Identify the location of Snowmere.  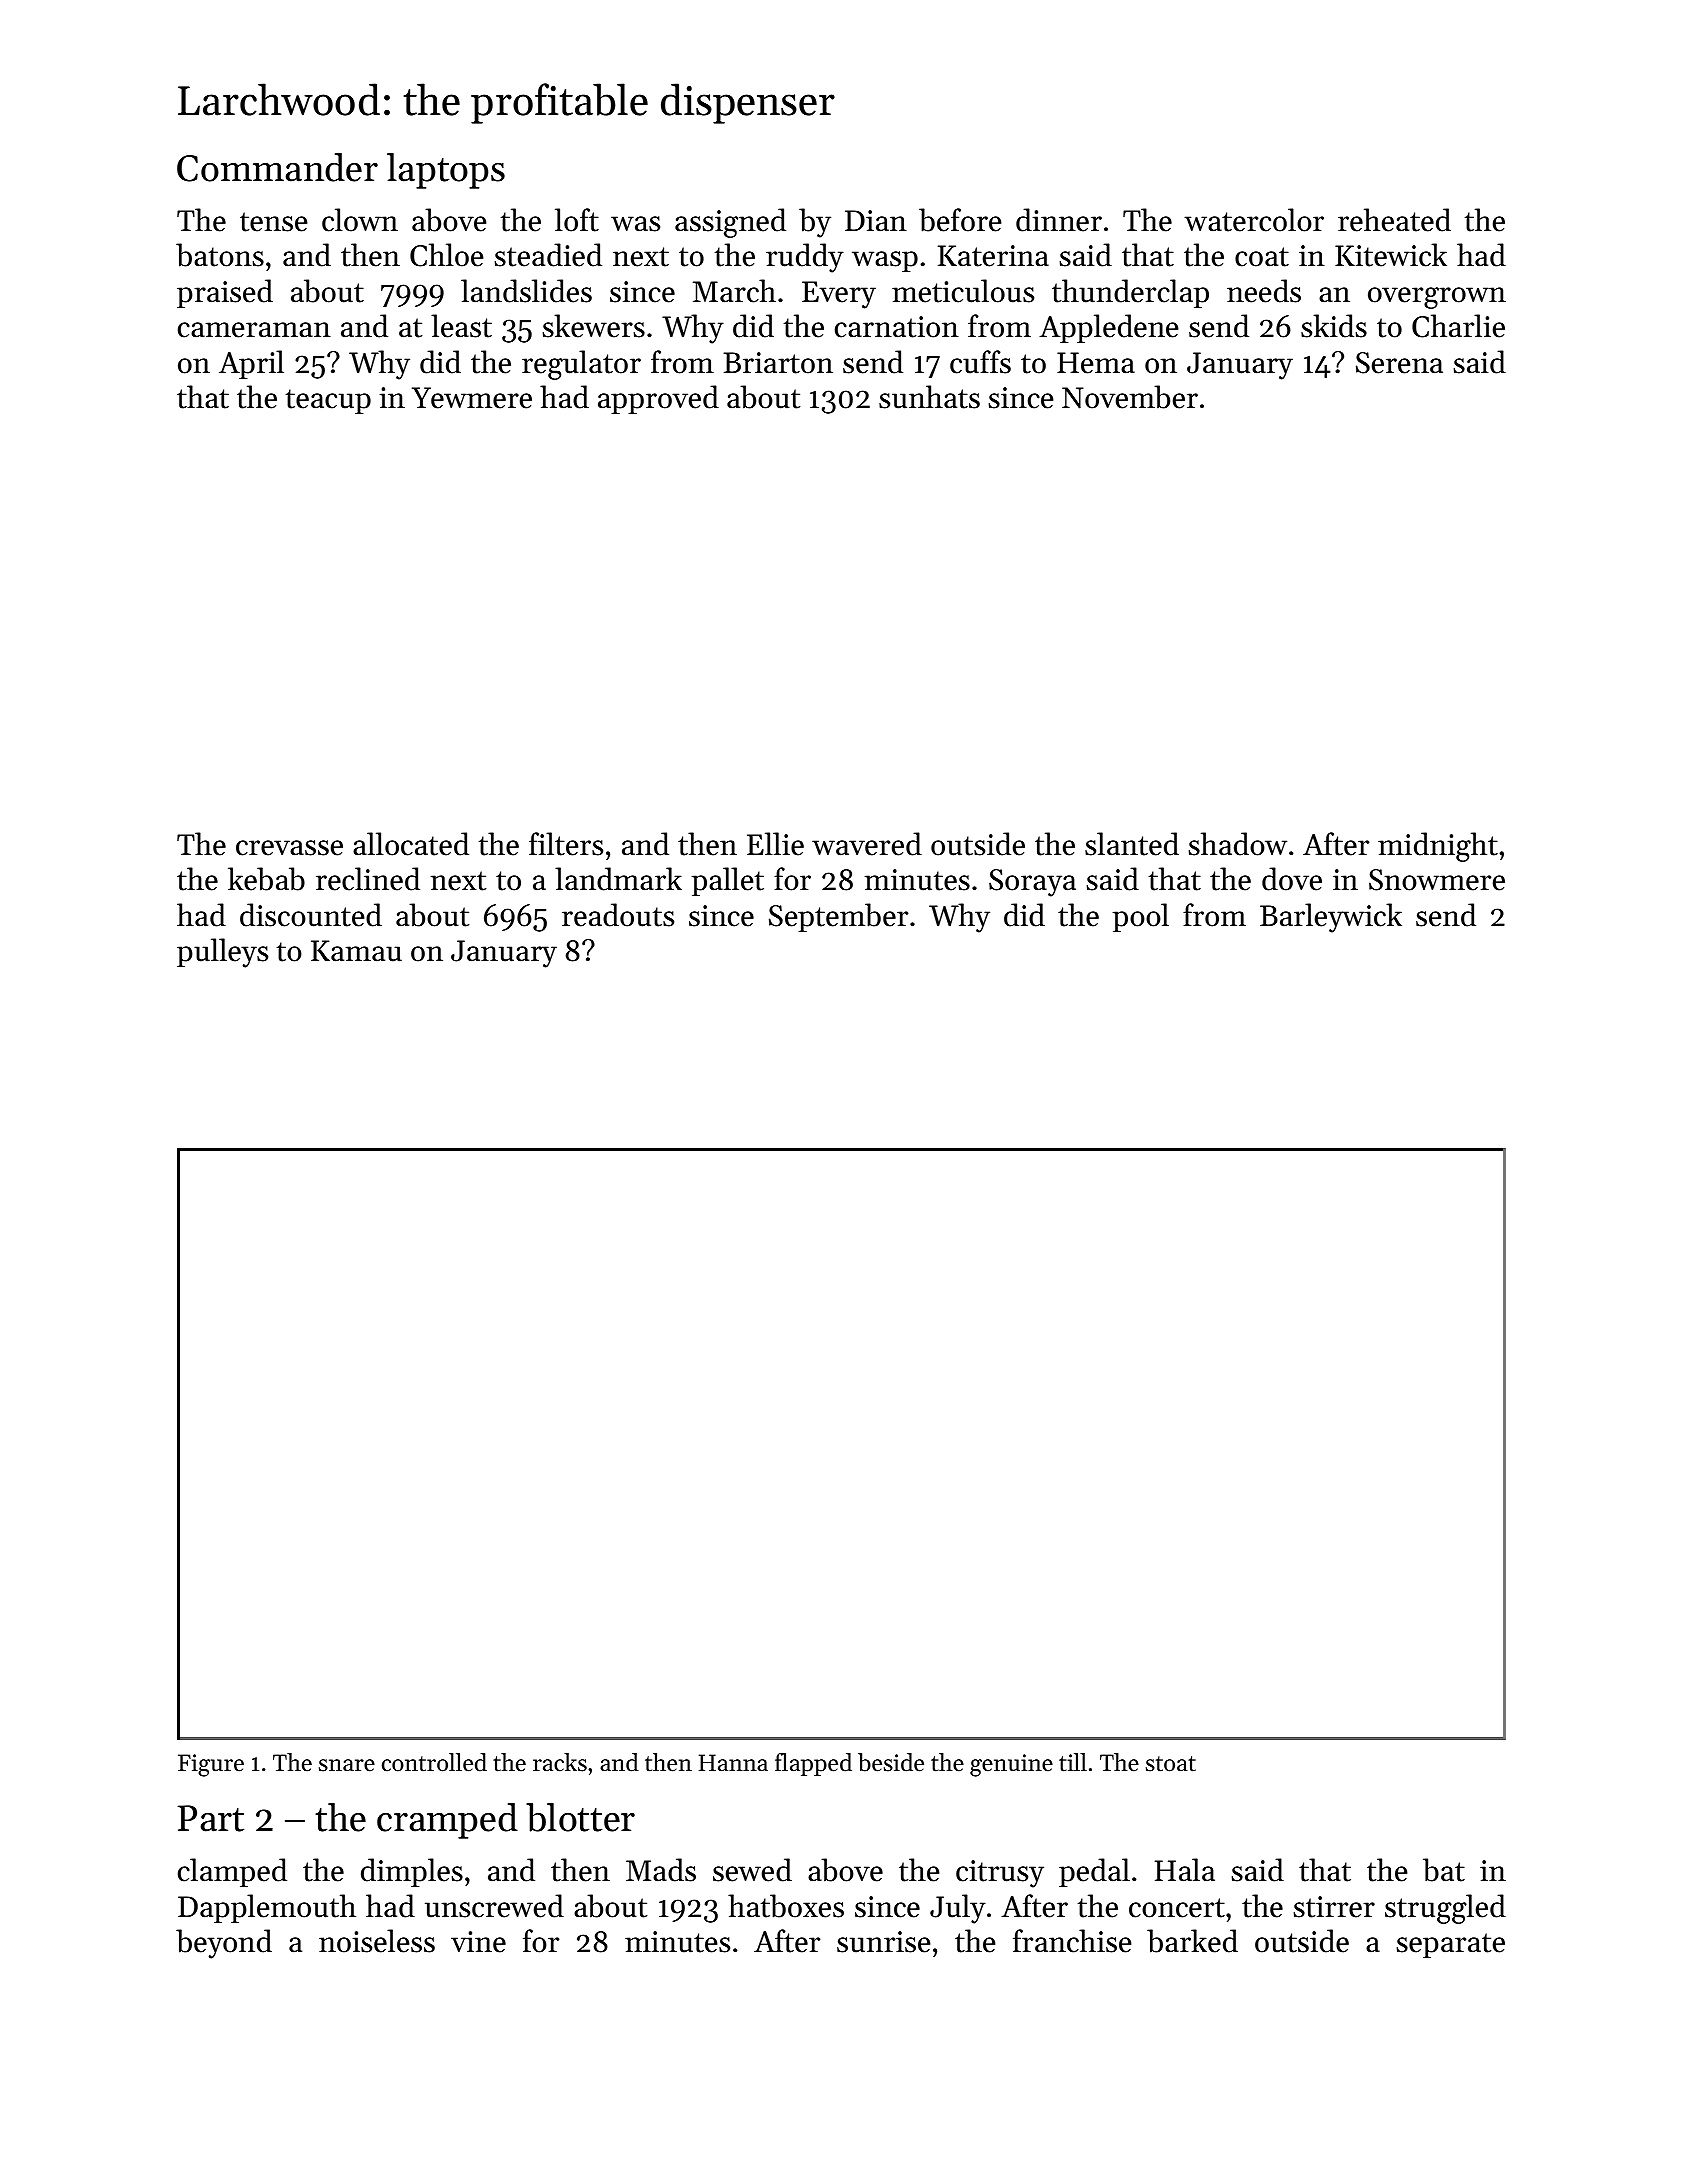
(1437, 880).
